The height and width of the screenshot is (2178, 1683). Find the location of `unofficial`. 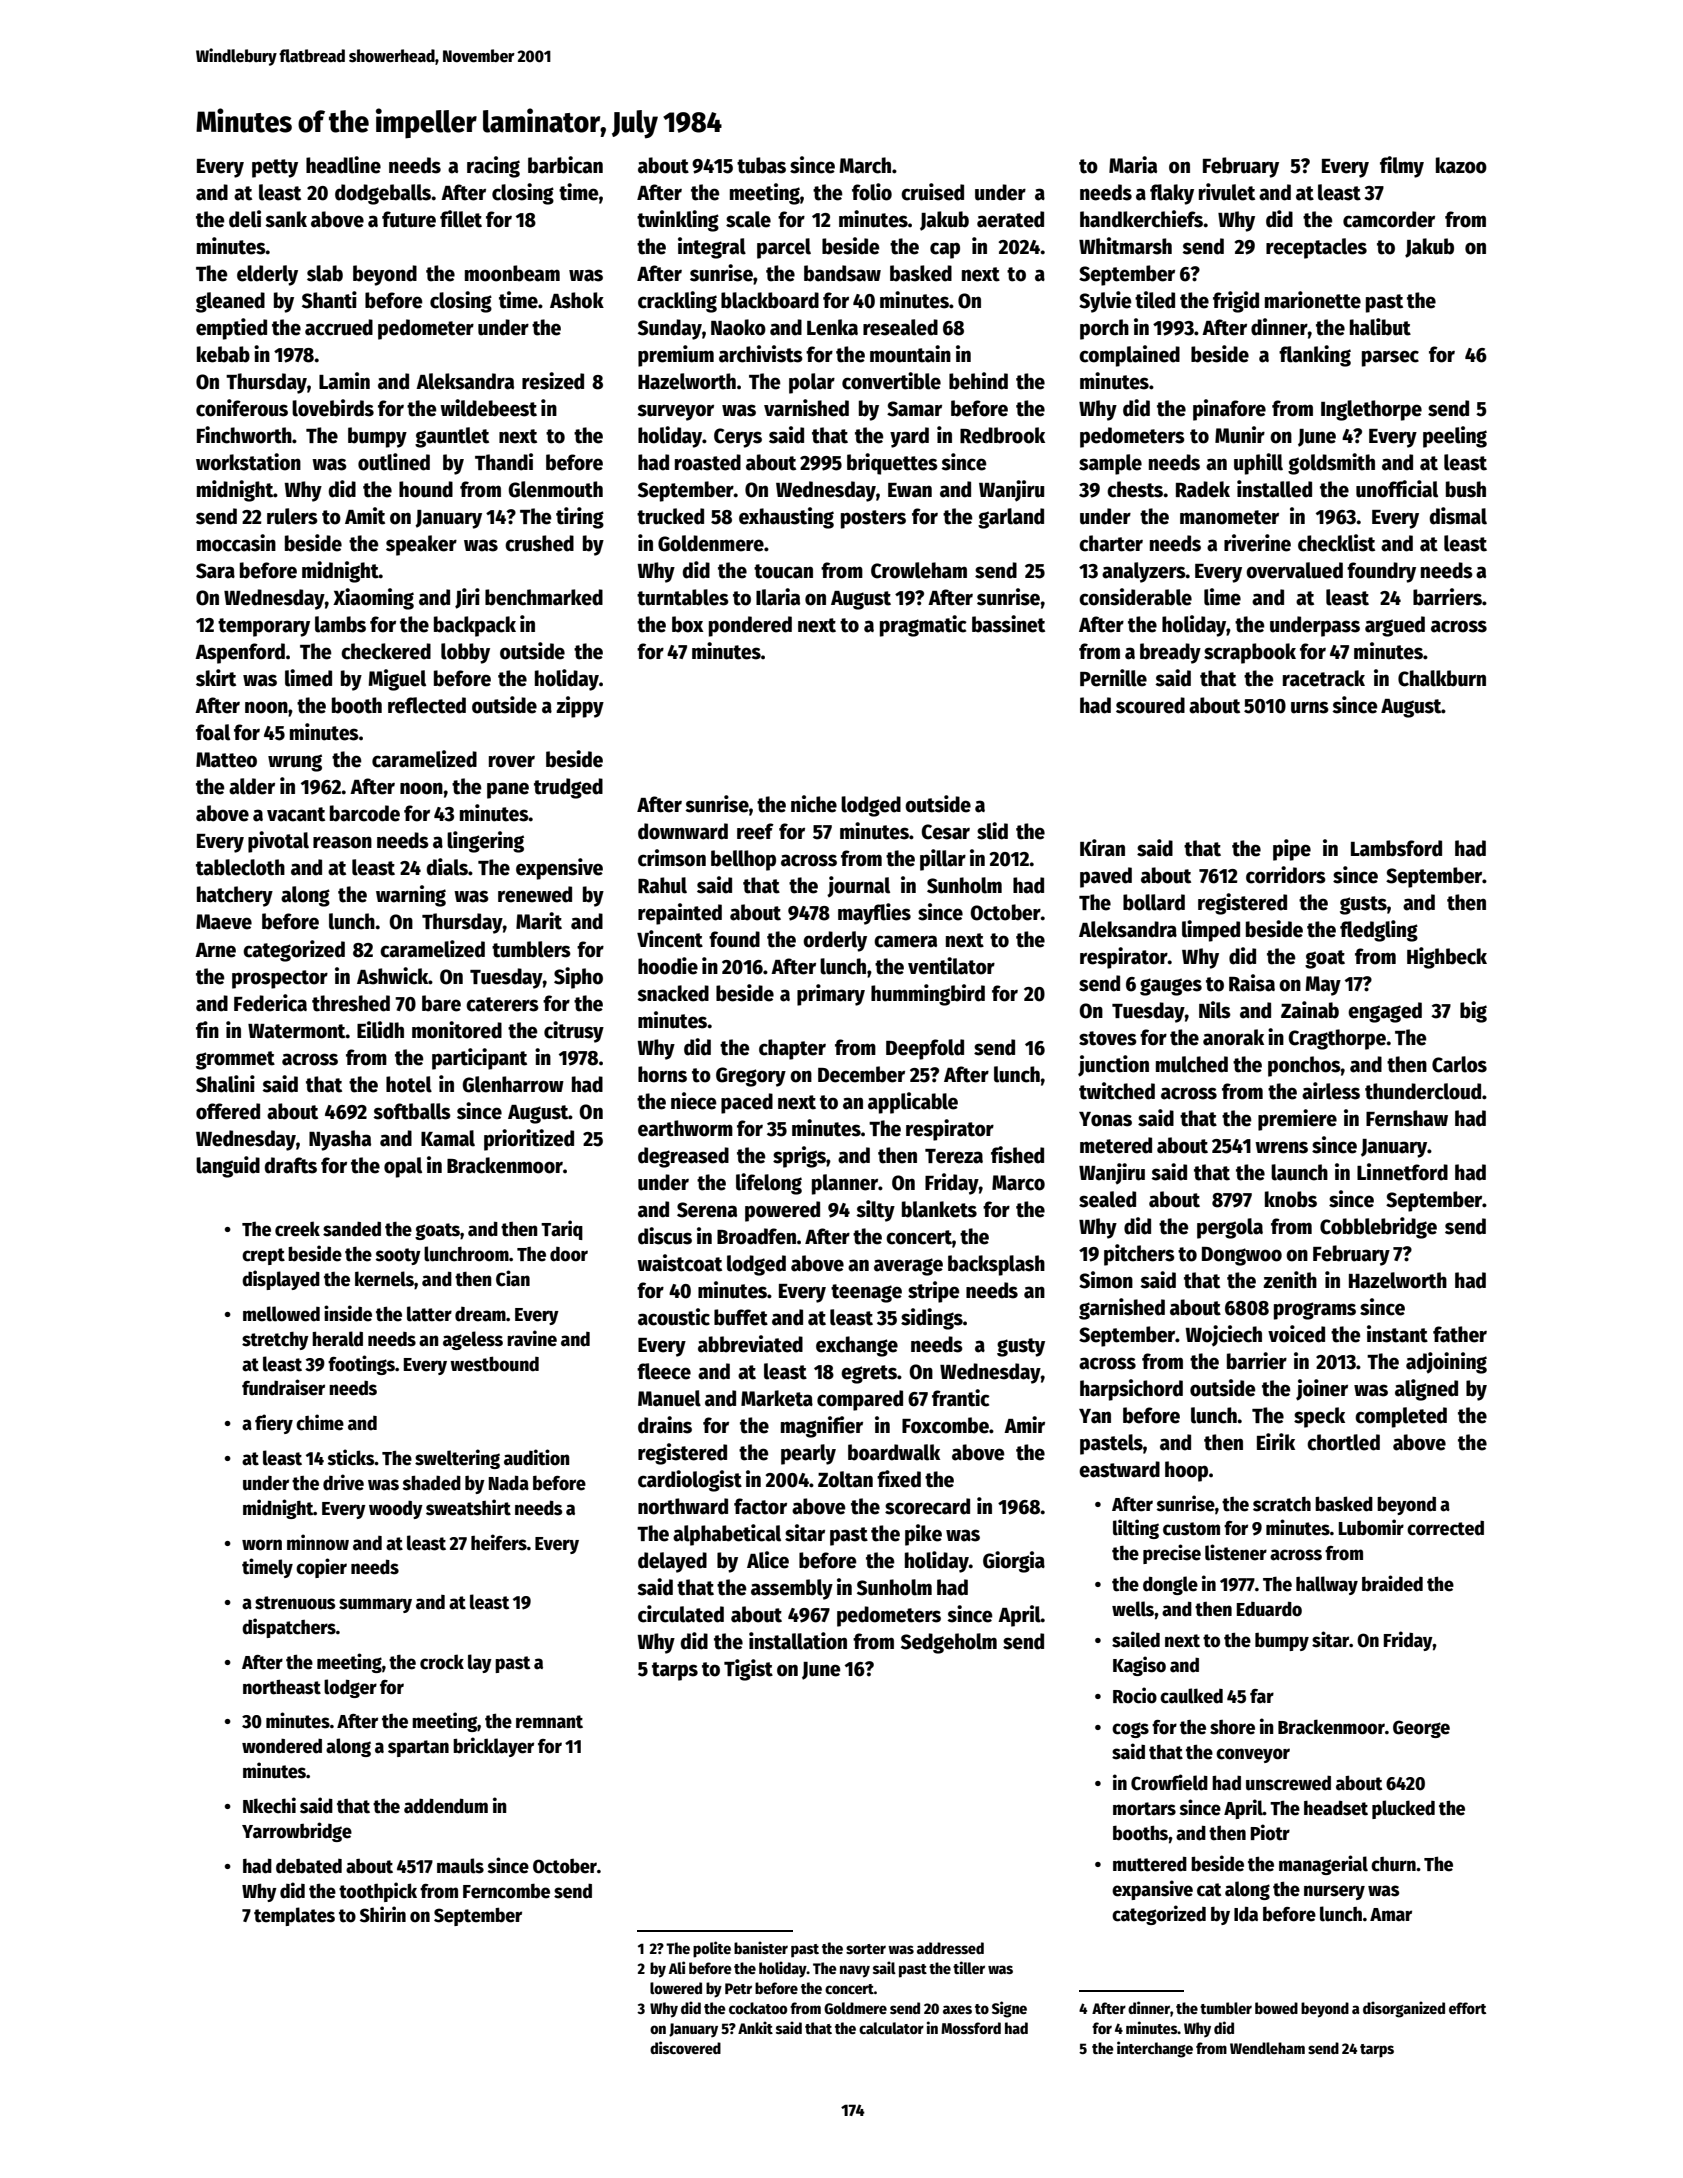

unofficial is located at coordinates (1397, 489).
